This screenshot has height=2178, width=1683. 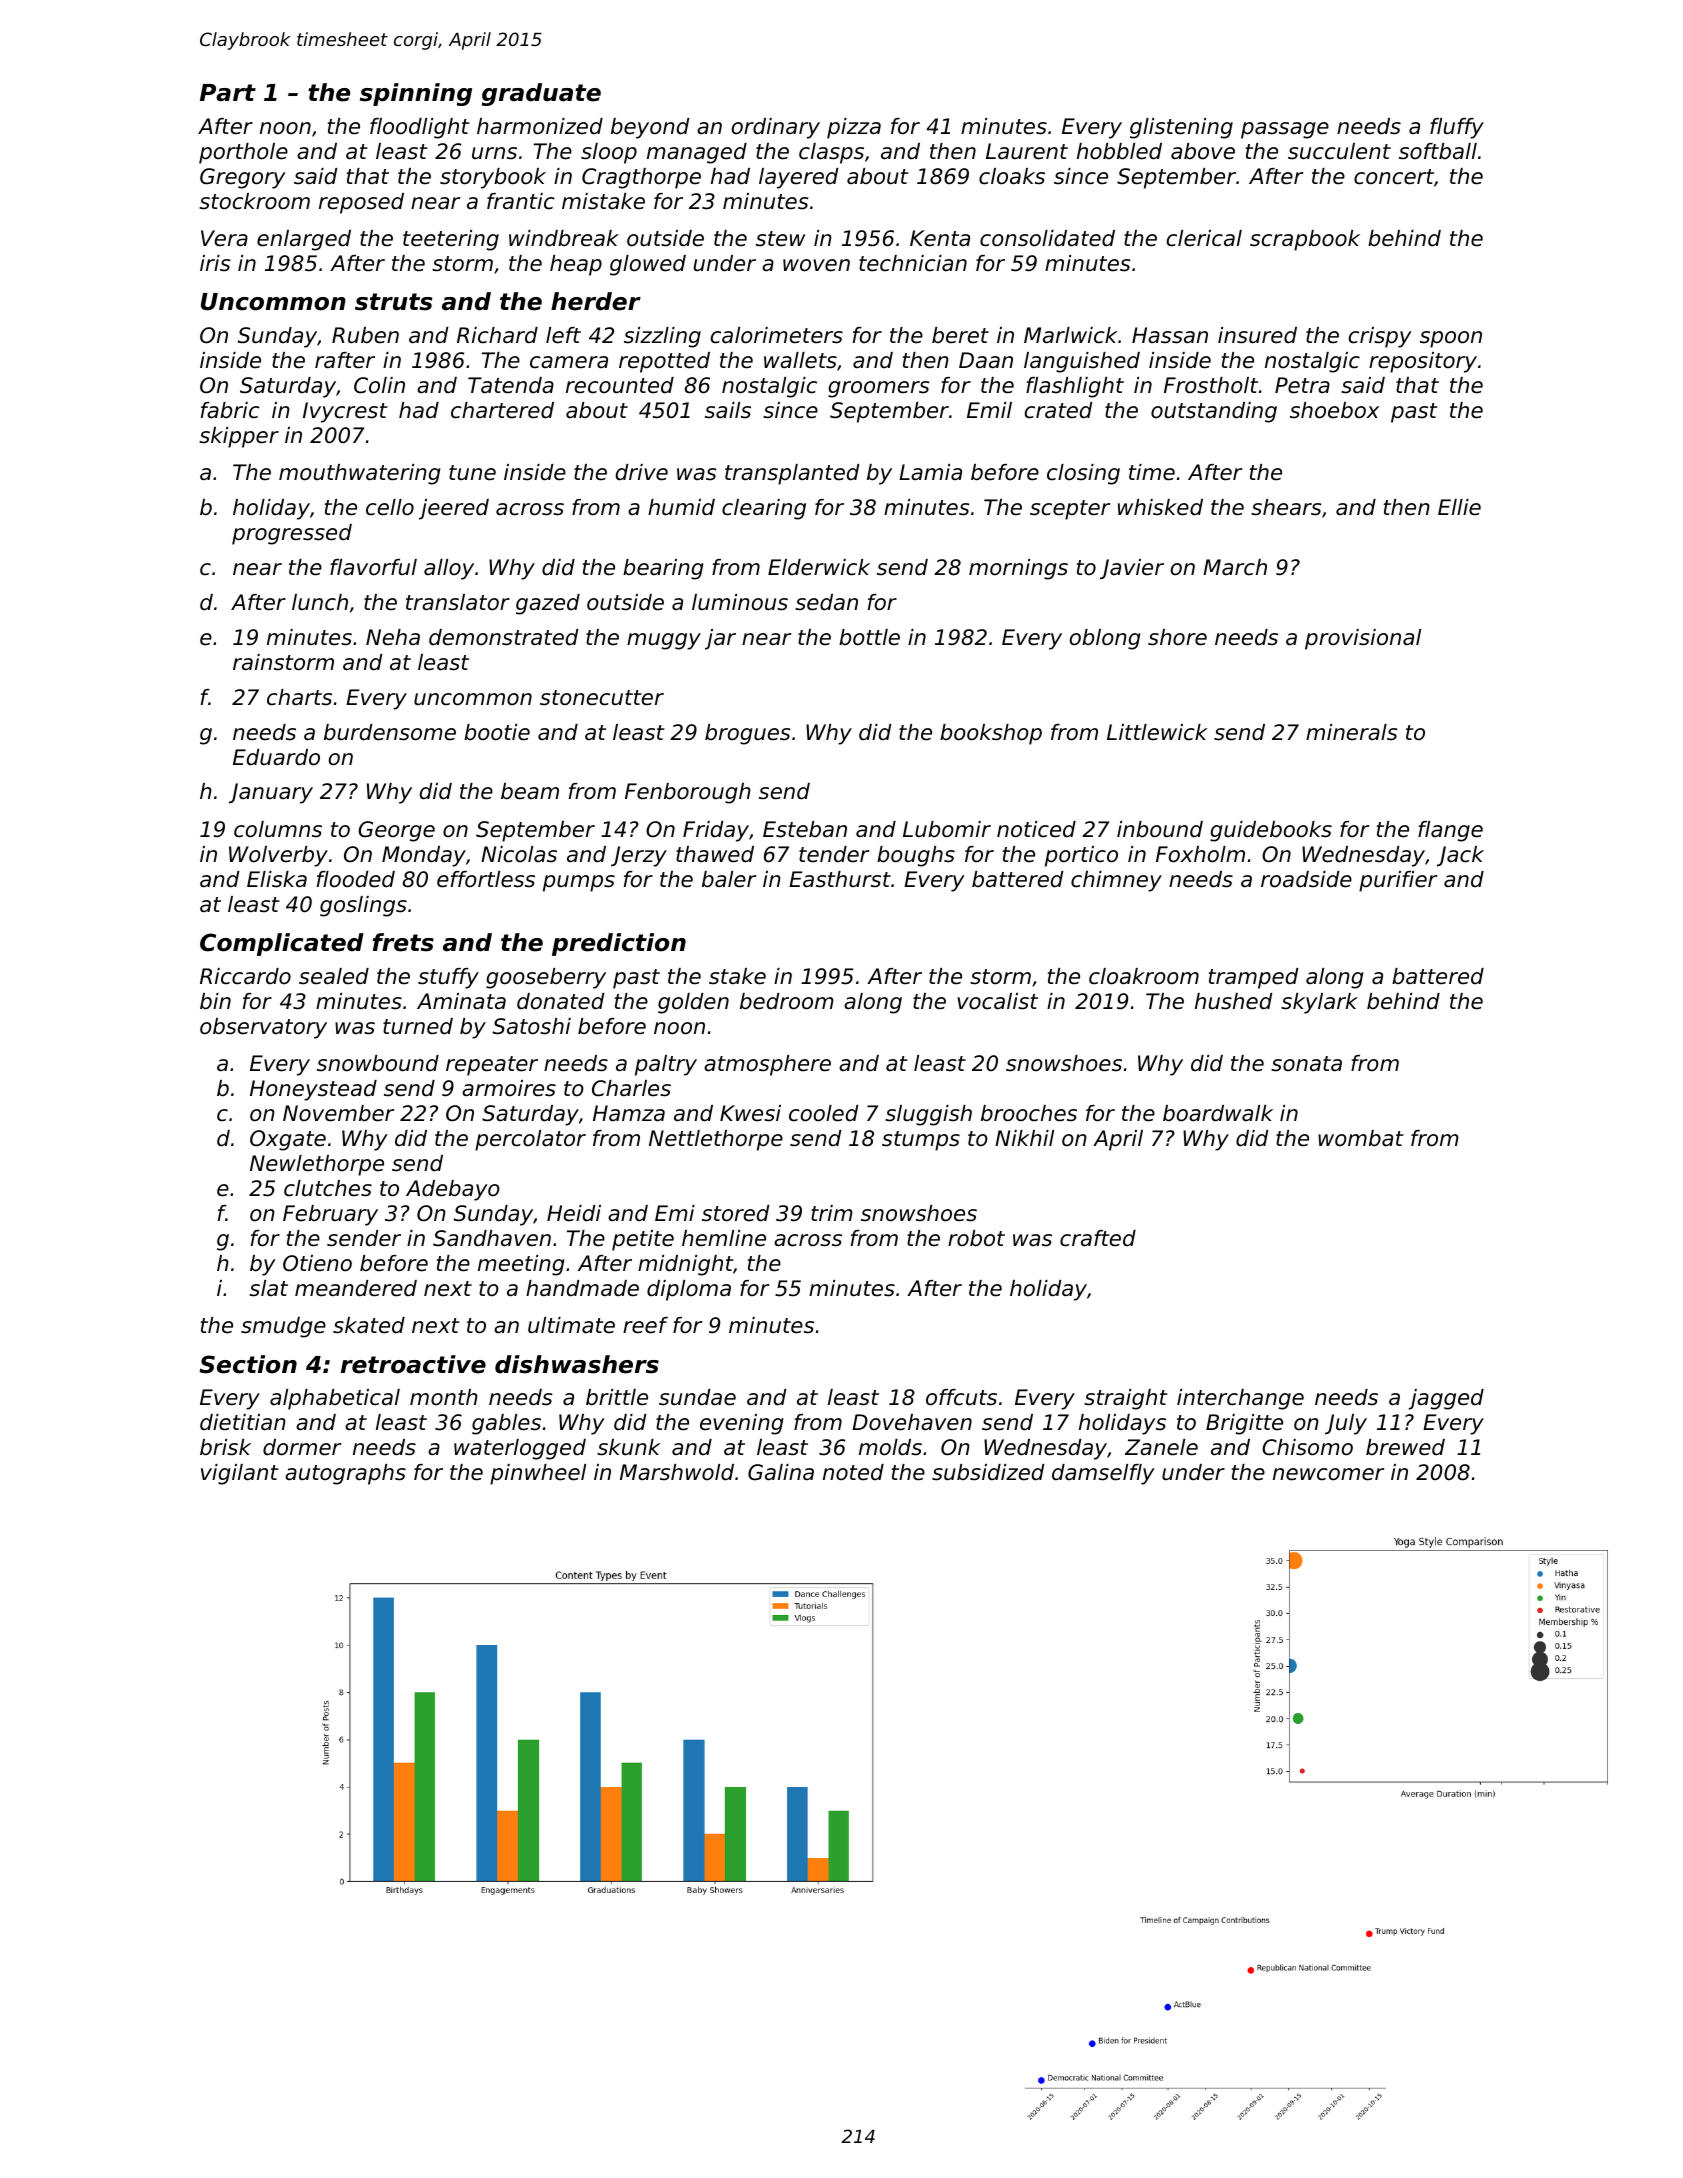 What do you see at coordinates (988, 1472) in the screenshot?
I see `subsidized` at bounding box center [988, 1472].
